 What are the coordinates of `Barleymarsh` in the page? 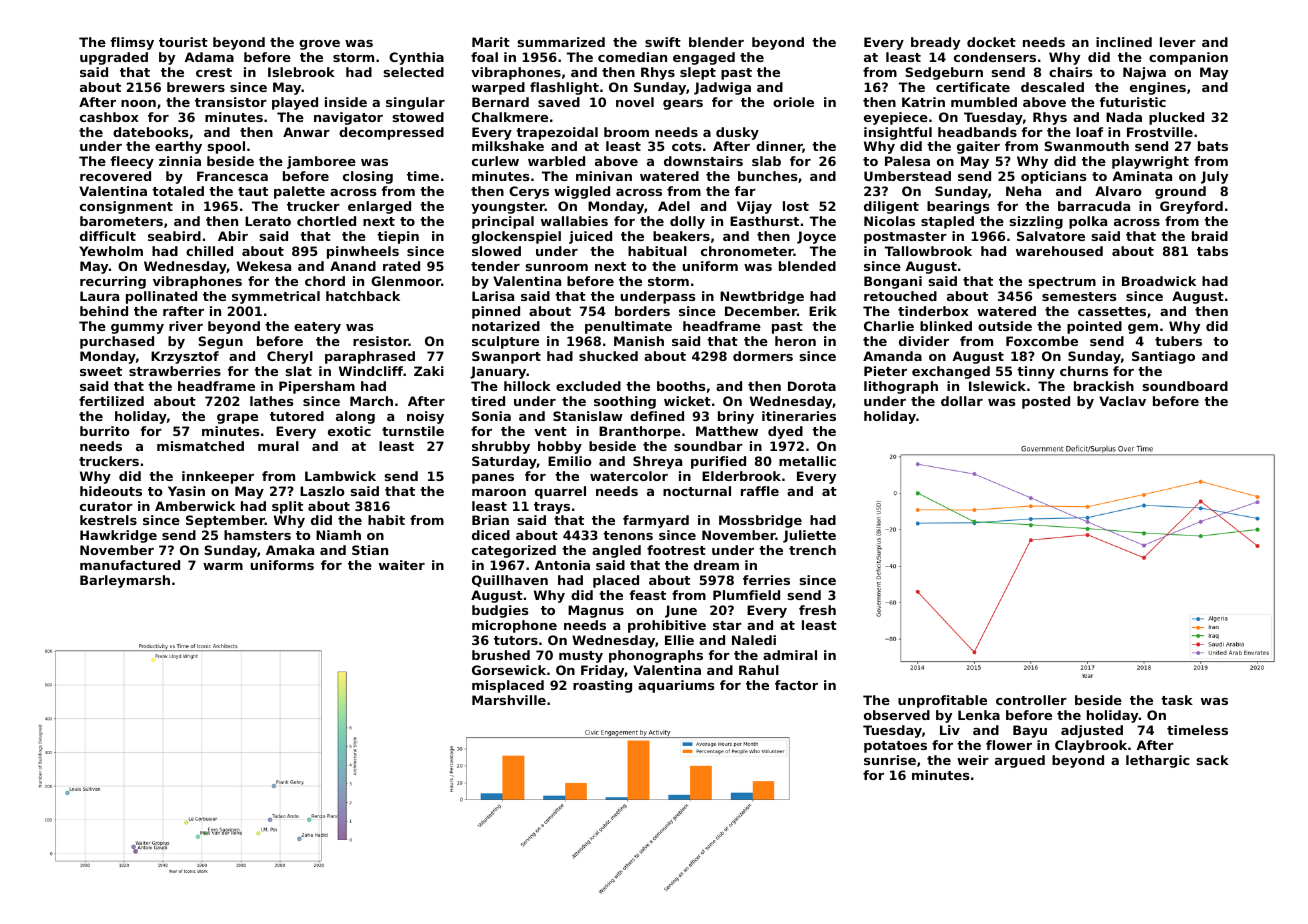 It's located at (125, 581).
